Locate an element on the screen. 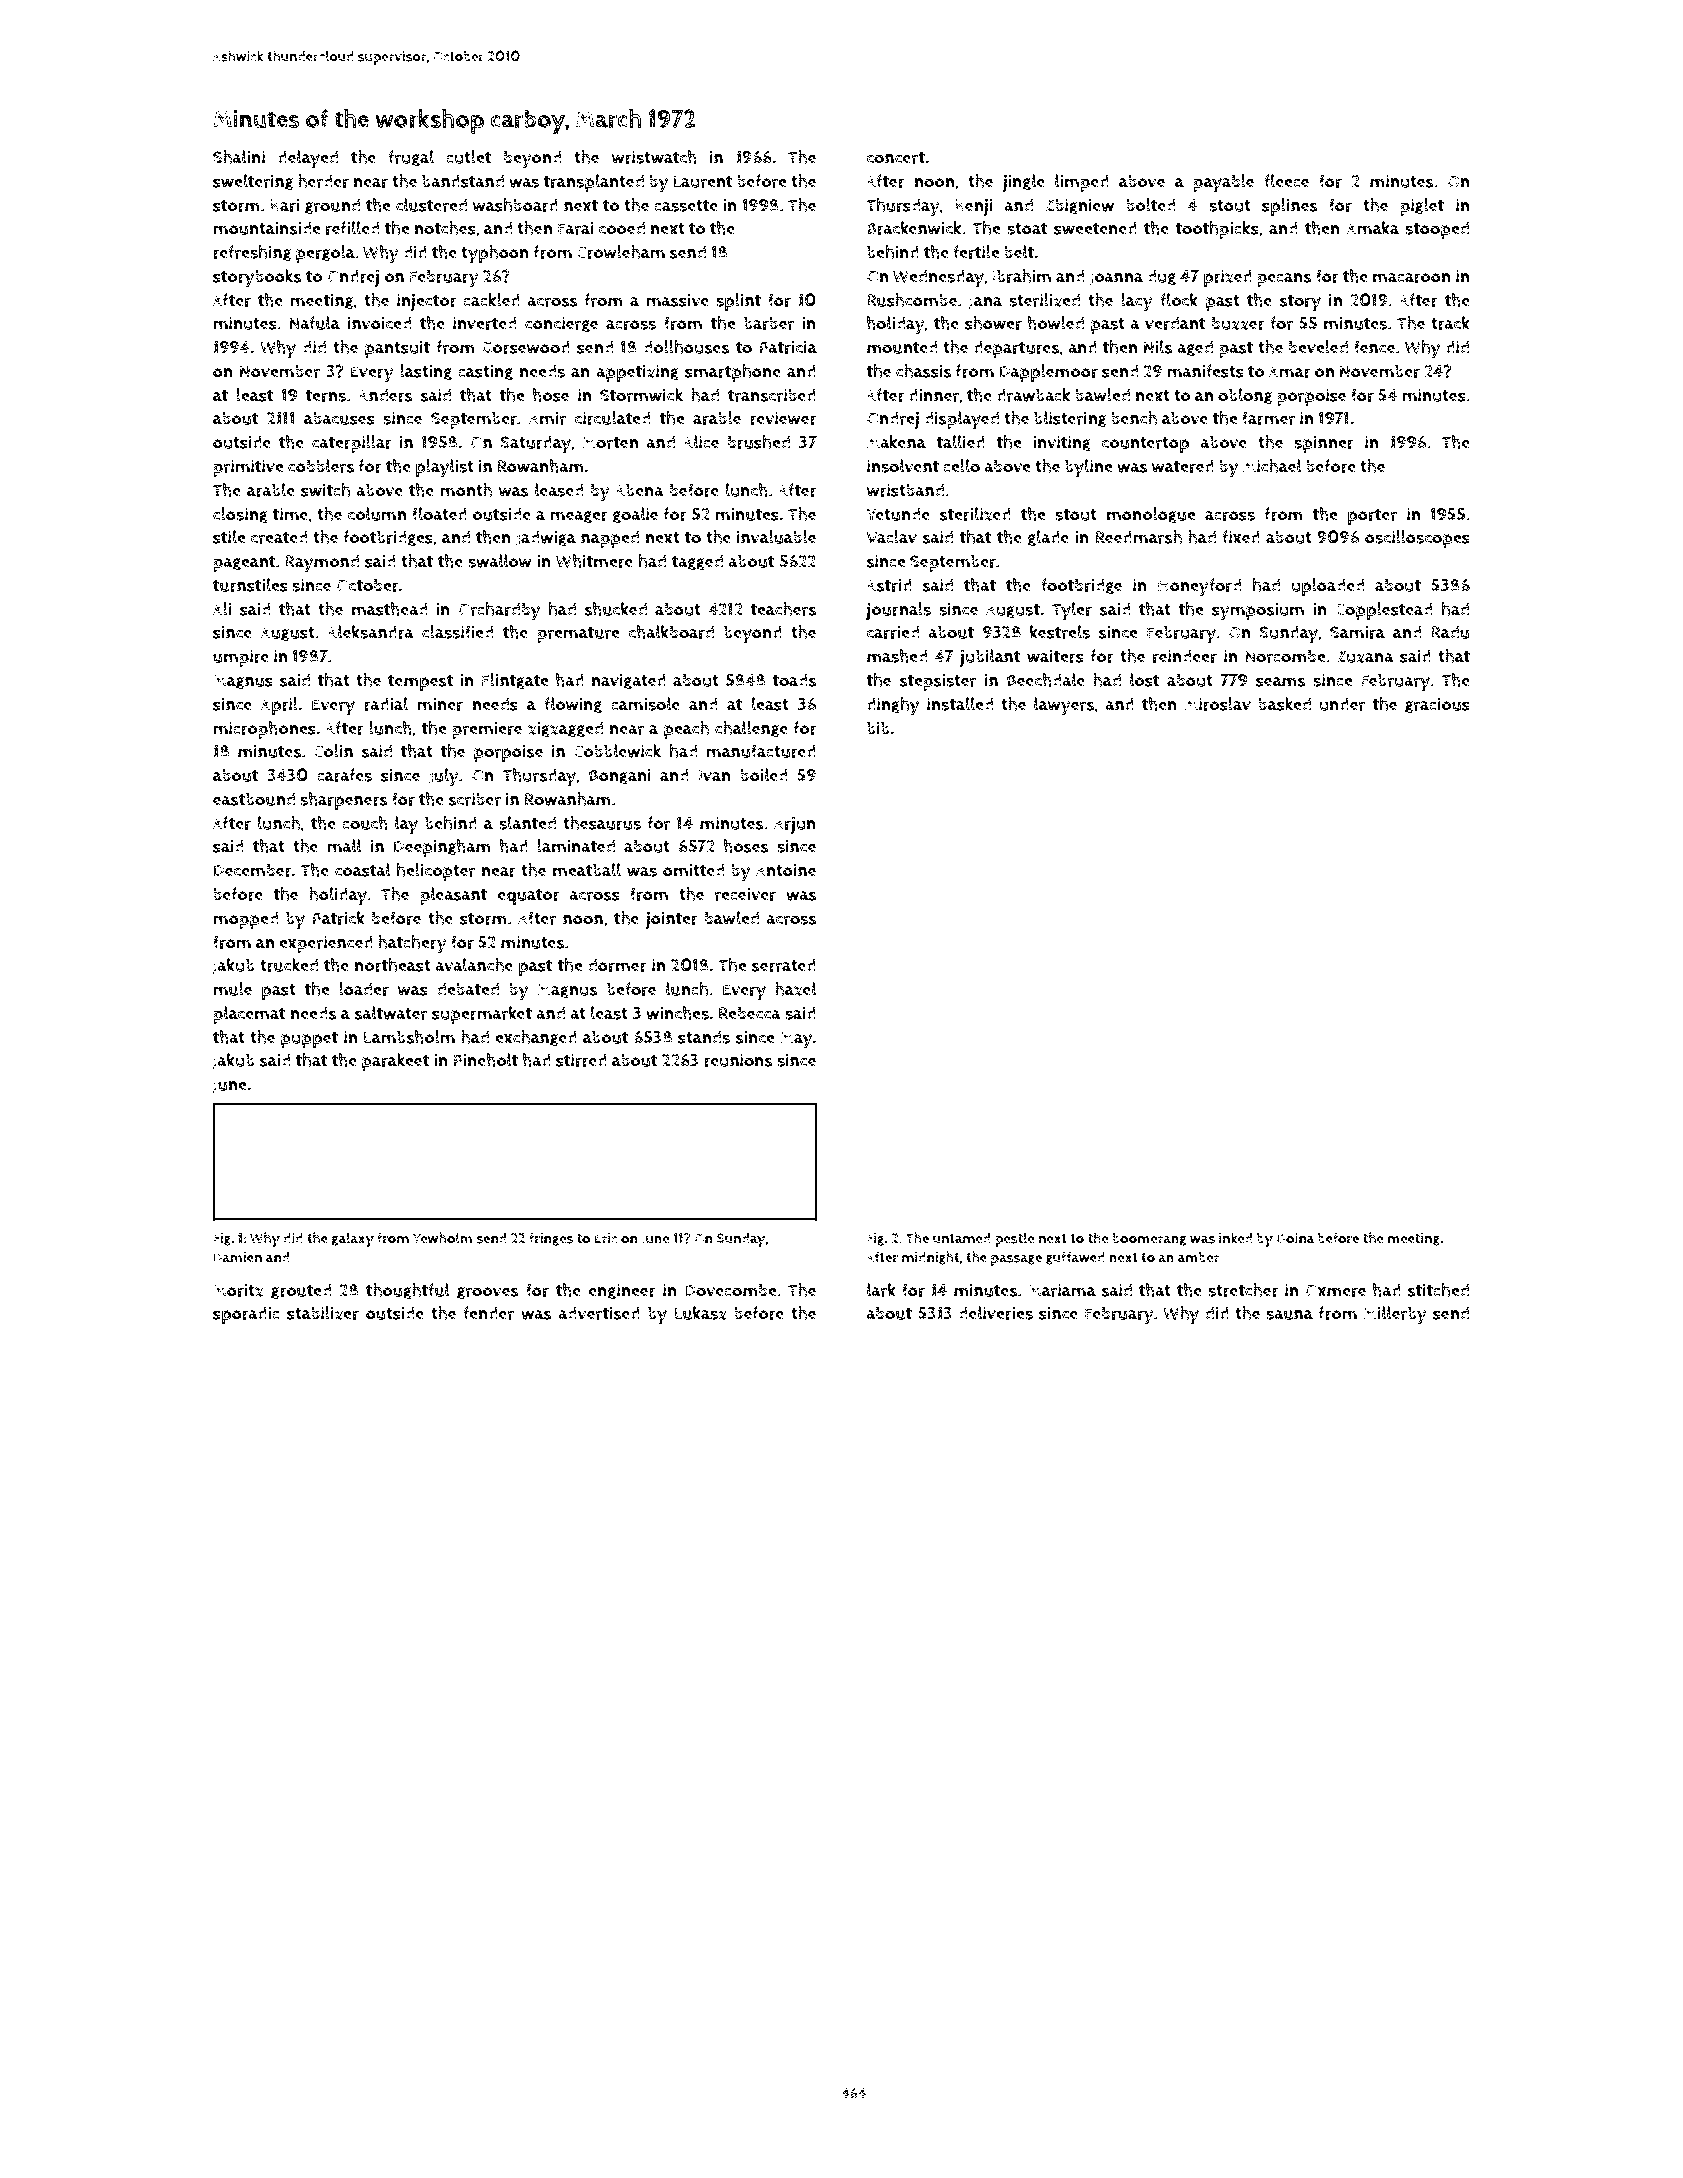 The image size is (1683, 2178). Honeyford is located at coordinates (1199, 587).
